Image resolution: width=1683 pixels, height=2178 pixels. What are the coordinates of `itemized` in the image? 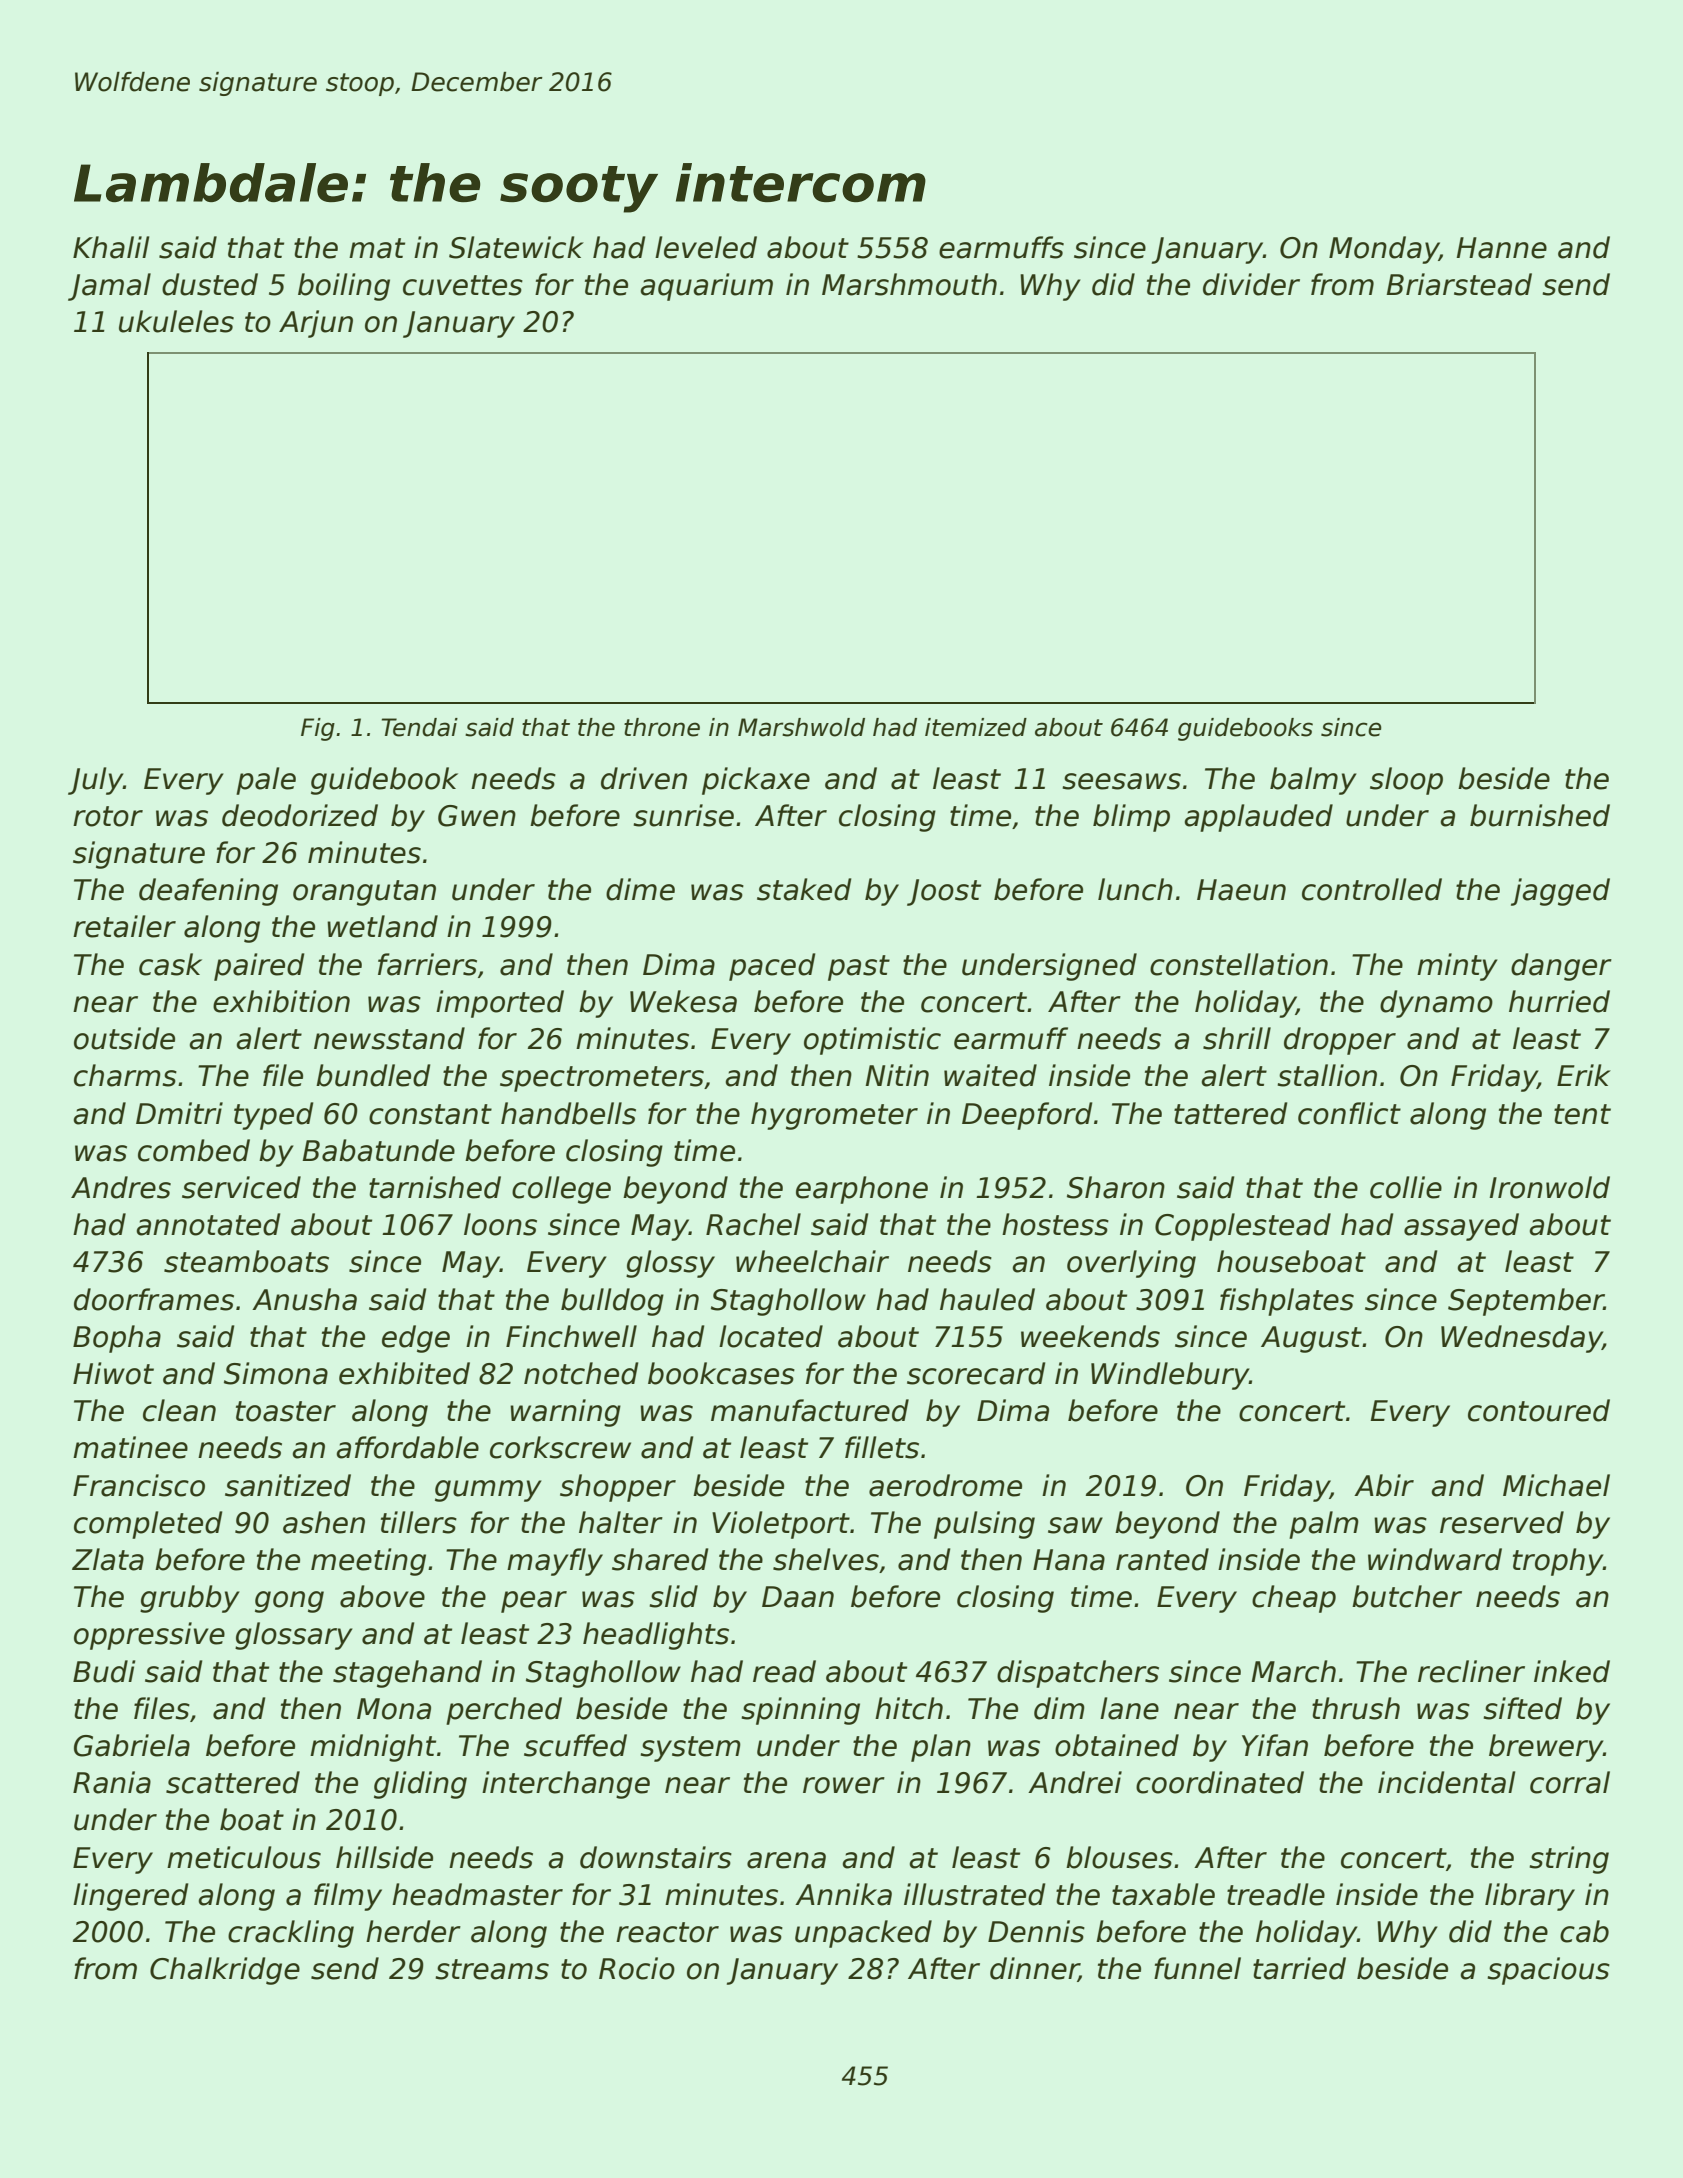 It's located at (976, 727).
